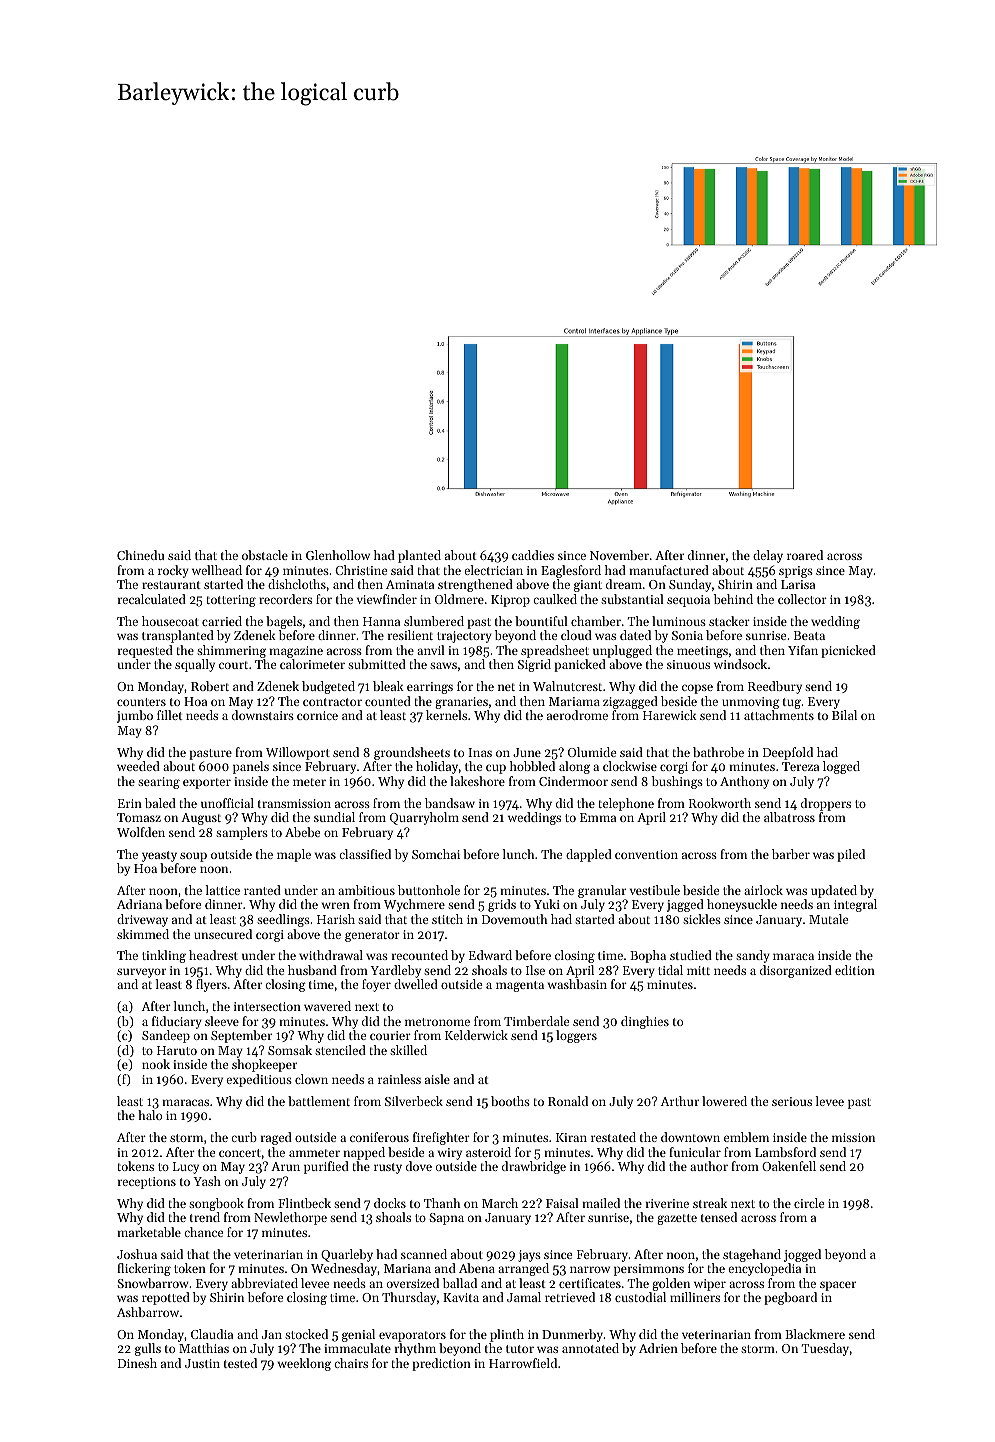 The width and height of the screenshot is (995, 1442). Describe the element at coordinates (283, 920) in the screenshot. I see `seedlings` at that location.
